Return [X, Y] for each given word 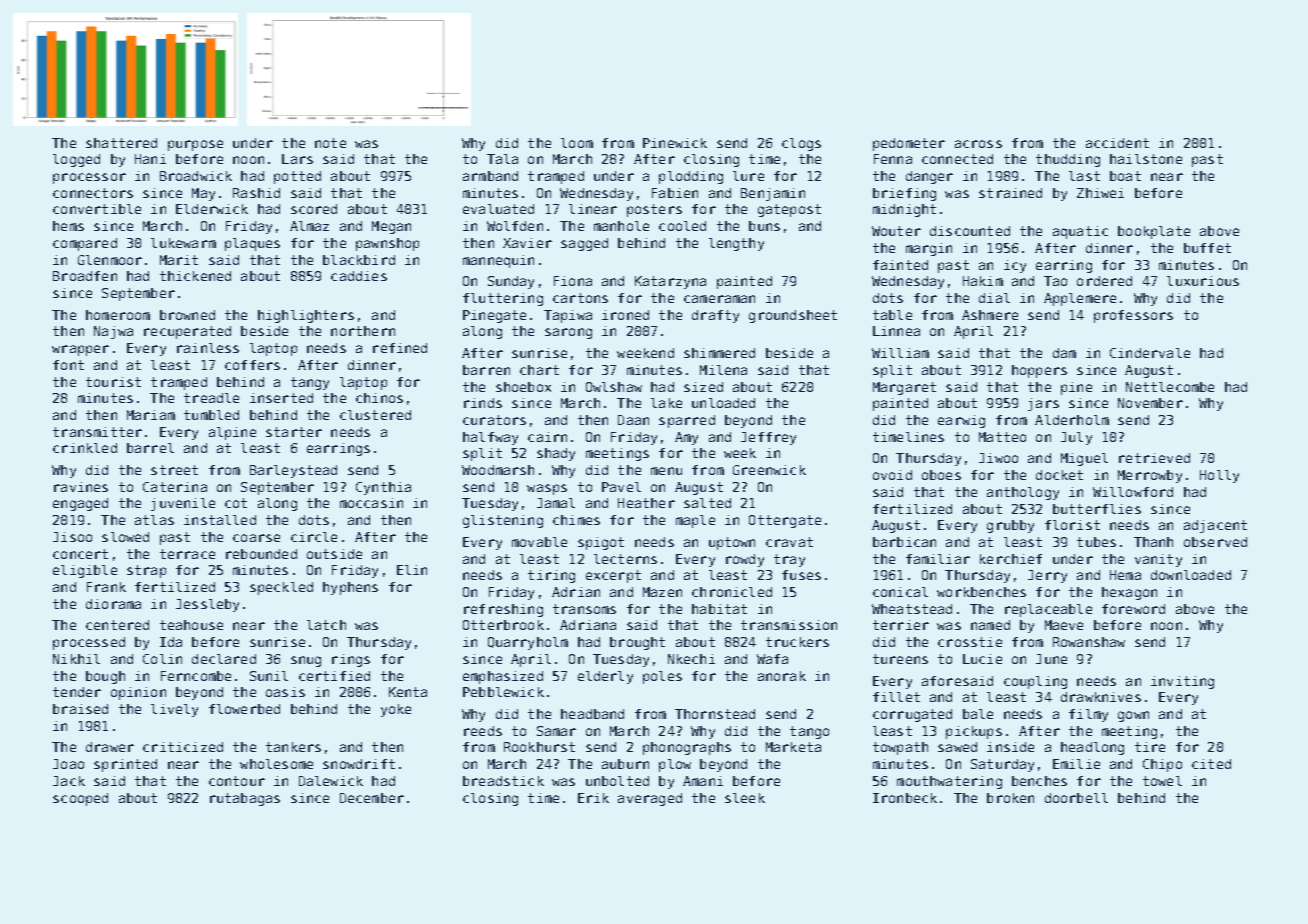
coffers [252, 365]
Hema [1125, 575]
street [174, 470]
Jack [69, 781]
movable [539, 542]
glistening [503, 521]
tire [1150, 747]
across [978, 144]
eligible [85, 571]
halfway [490, 438]
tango [809, 732]
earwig [961, 421]
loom [577, 143]
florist [1072, 525]
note [330, 143]
